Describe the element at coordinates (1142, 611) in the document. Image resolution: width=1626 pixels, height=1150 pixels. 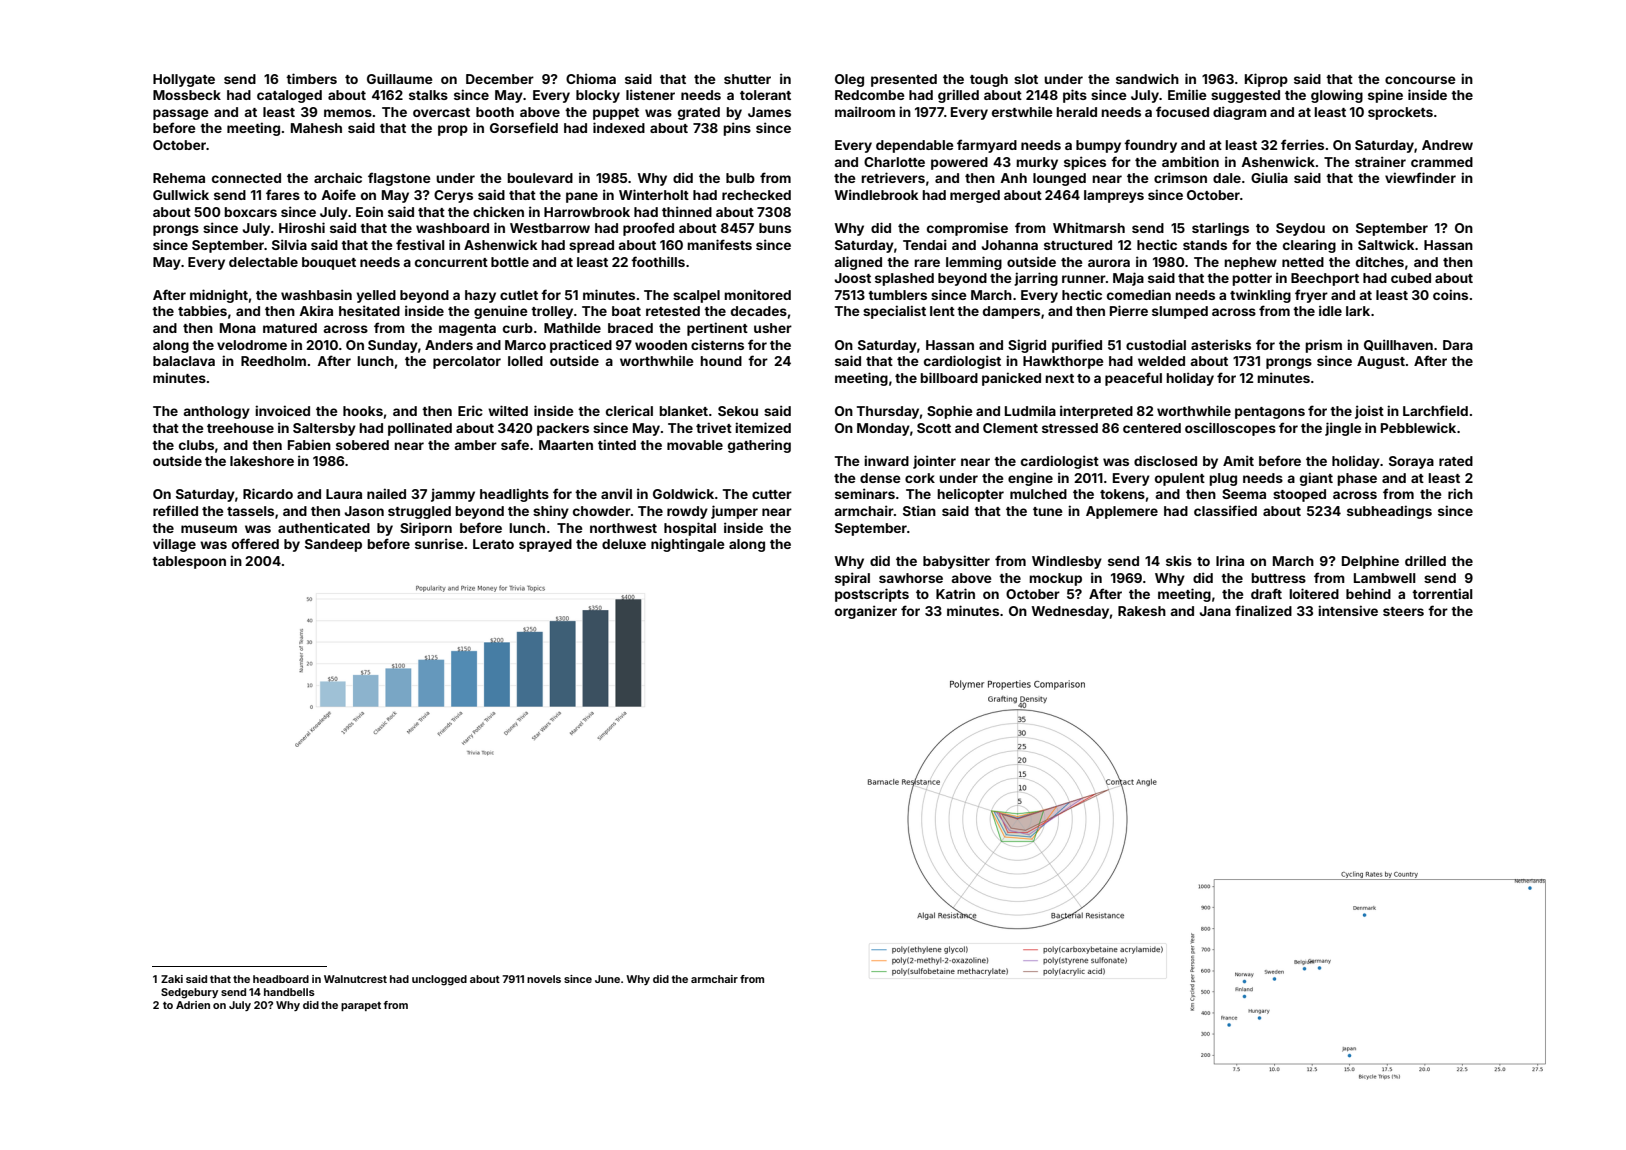
I see `Rakesh` at that location.
